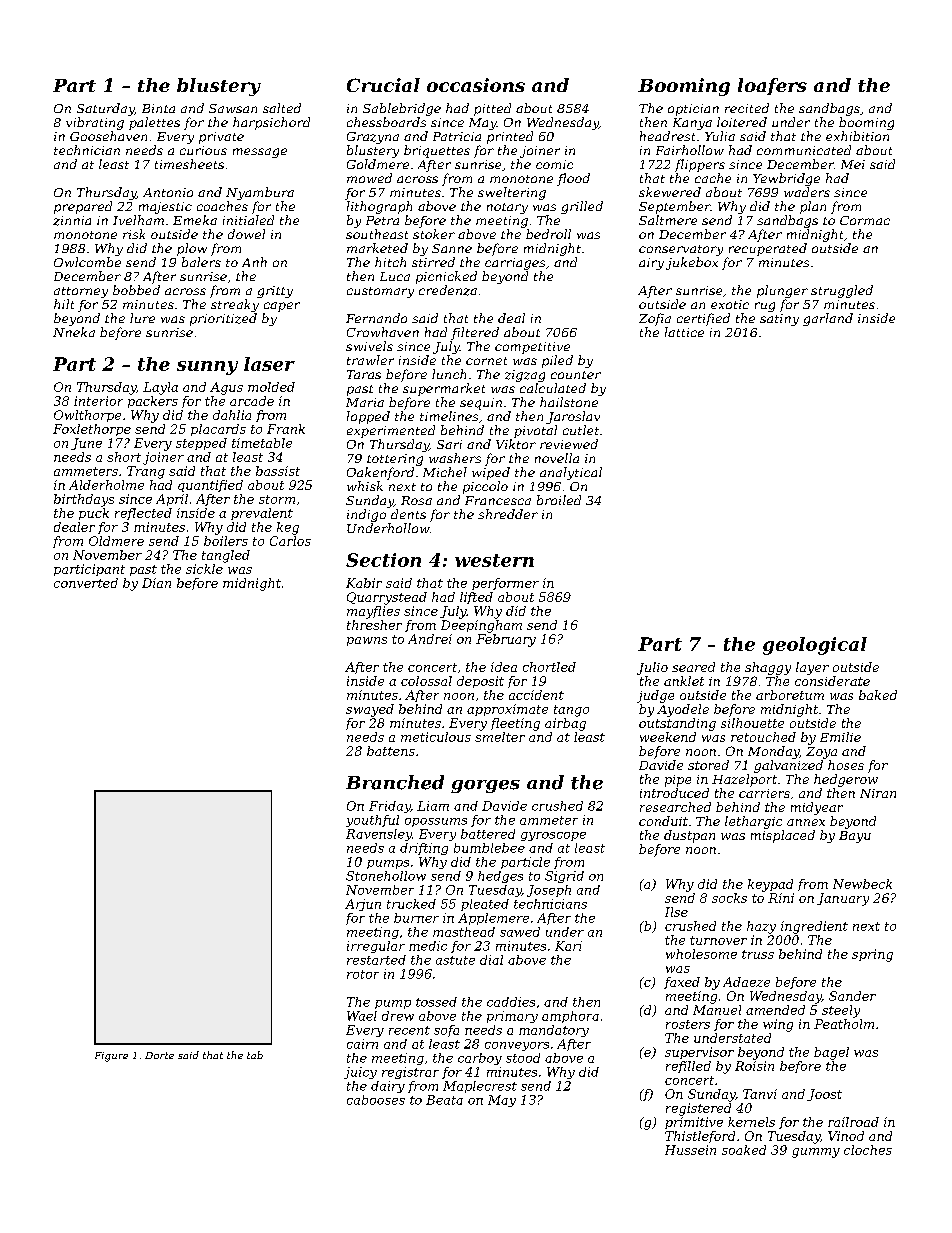  I want to click on Emeka, so click(195, 220).
